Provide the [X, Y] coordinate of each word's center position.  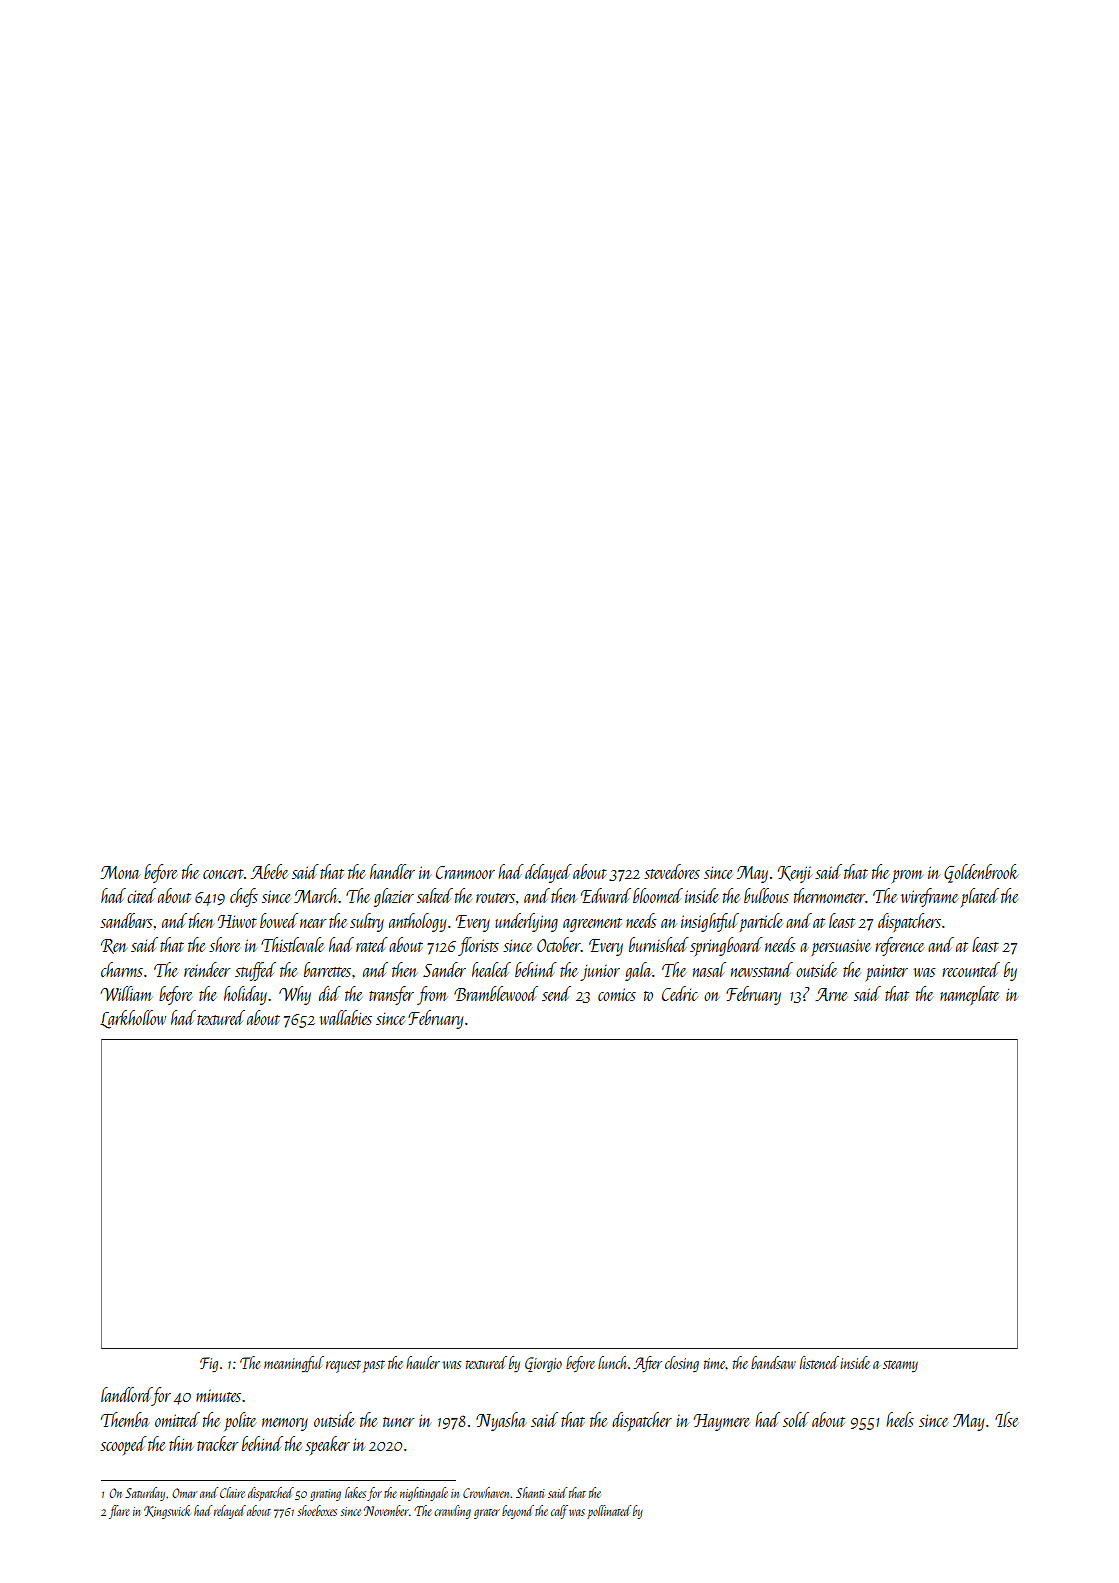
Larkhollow [133, 1019]
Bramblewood [496, 993]
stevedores [672, 871]
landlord [126, 1394]
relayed [230, 1512]
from [432, 995]
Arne [831, 994]
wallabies [345, 1017]
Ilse [1006, 1419]
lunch [612, 1362]
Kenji [795, 874]
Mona [120, 872]
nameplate [969, 995]
